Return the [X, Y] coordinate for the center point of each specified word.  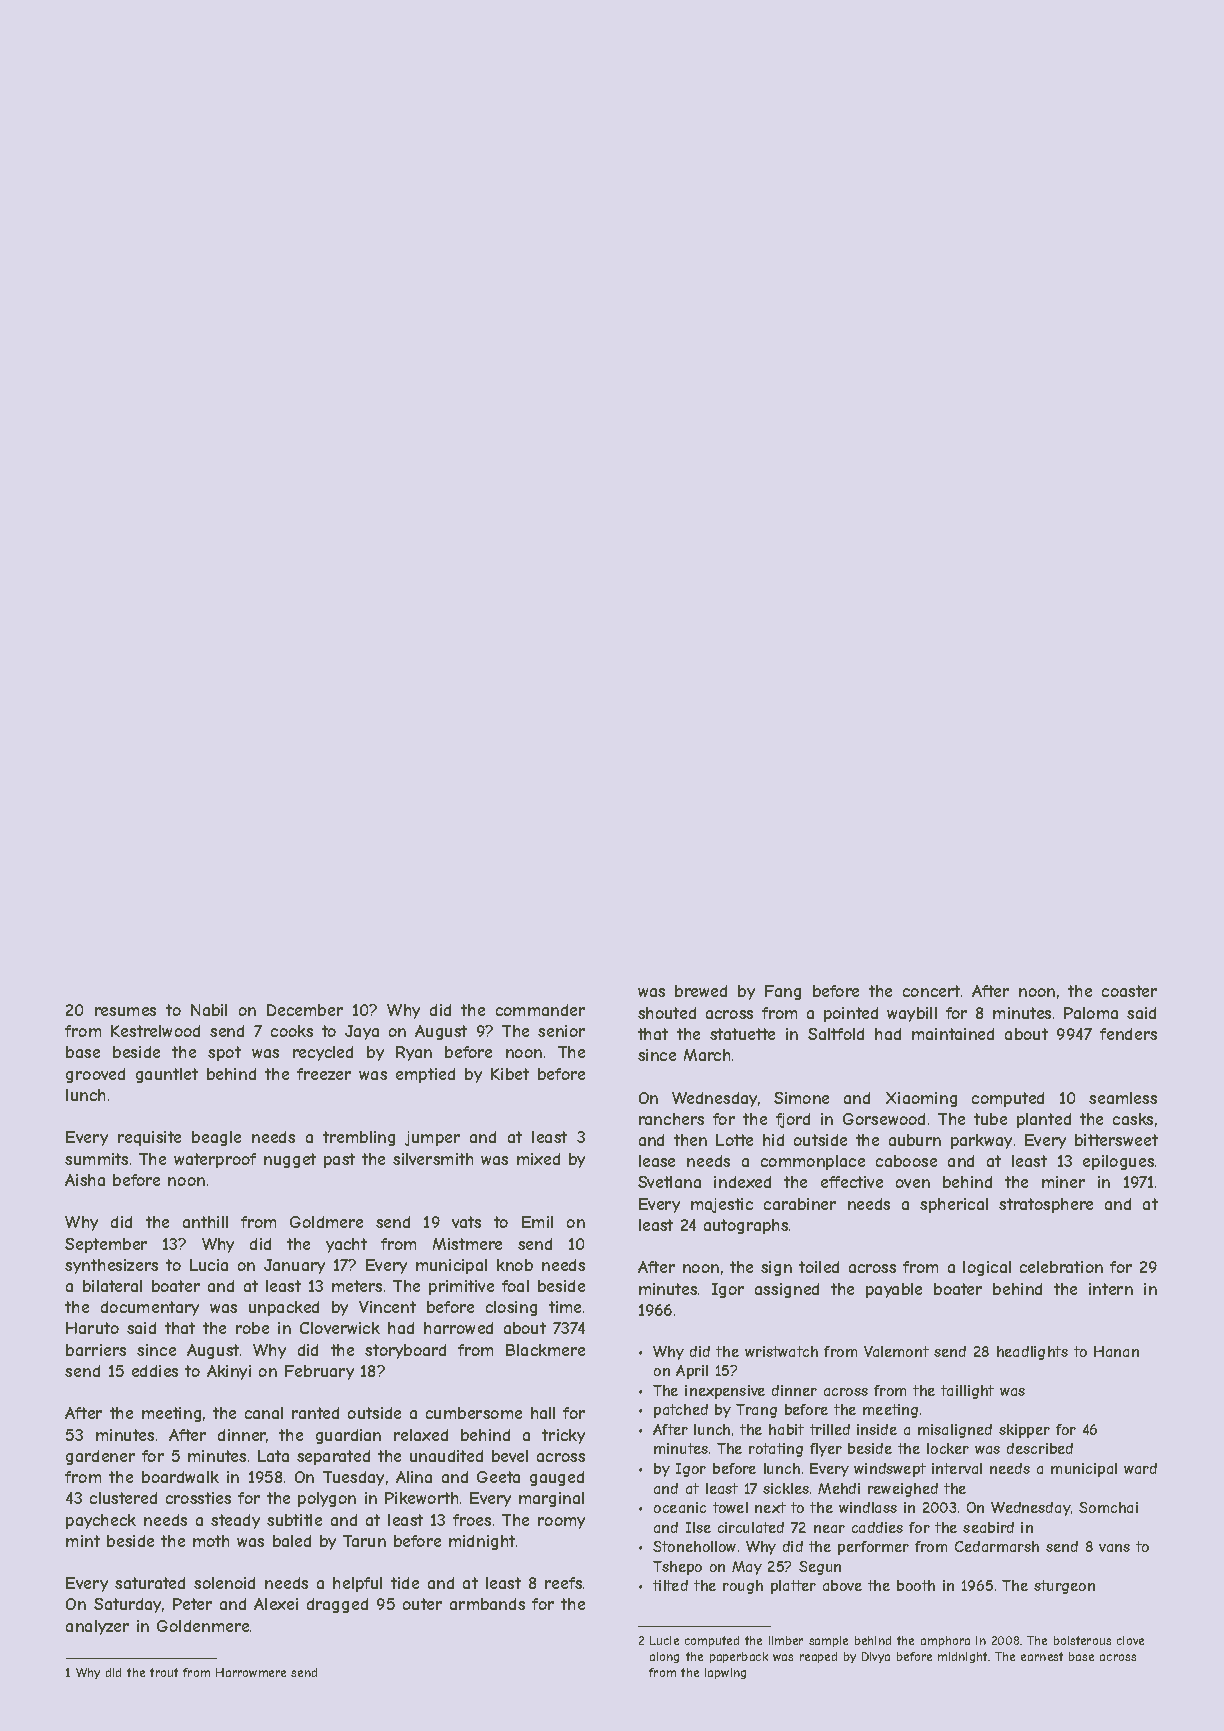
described [1040, 1448]
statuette [742, 1034]
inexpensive [725, 1392]
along [664, 1657]
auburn [915, 1140]
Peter [192, 1604]
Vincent [387, 1307]
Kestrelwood [155, 1031]
